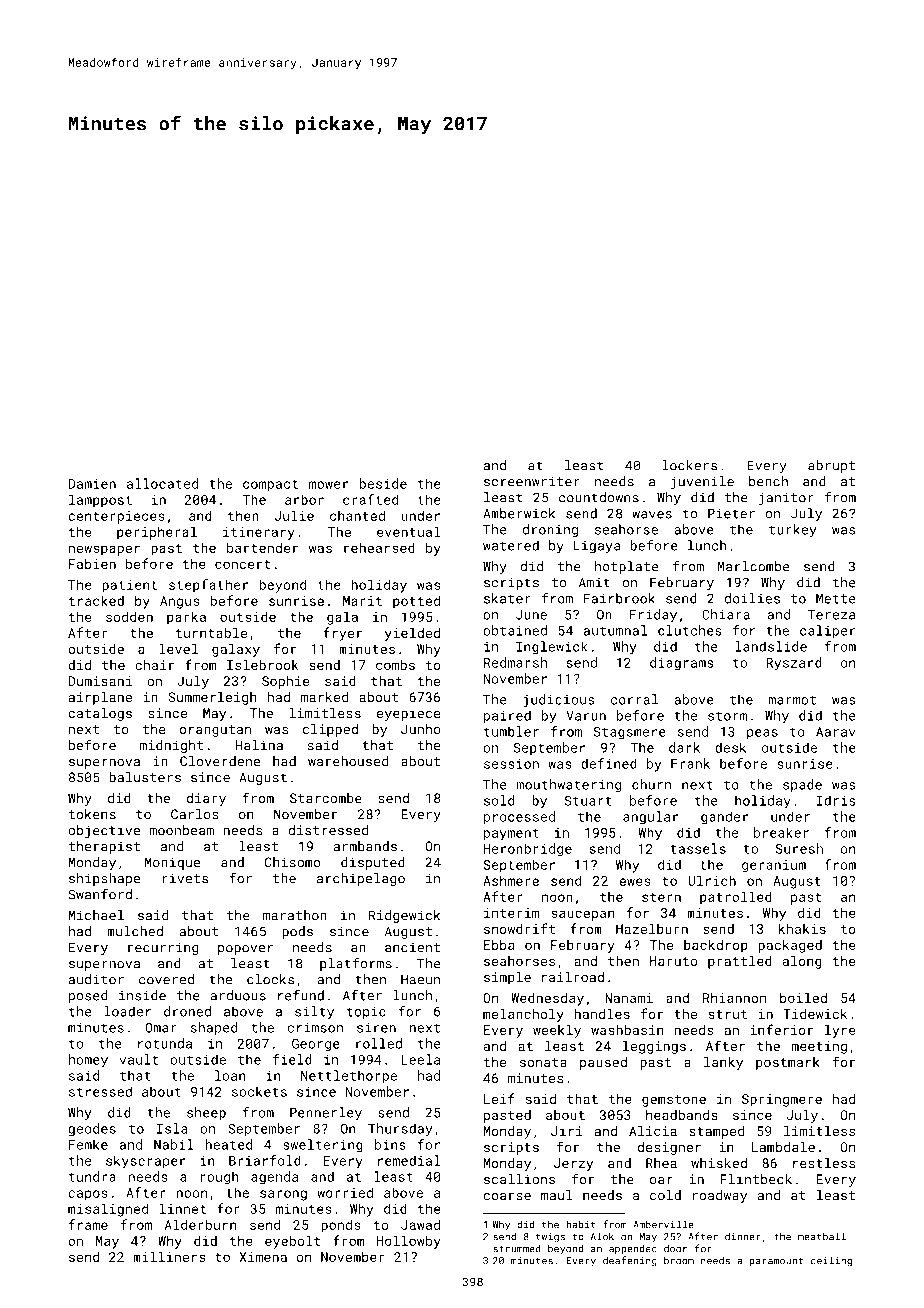 This screenshot has height=1308, width=924. What do you see at coordinates (674, 1101) in the screenshot?
I see `gemstone` at bounding box center [674, 1101].
